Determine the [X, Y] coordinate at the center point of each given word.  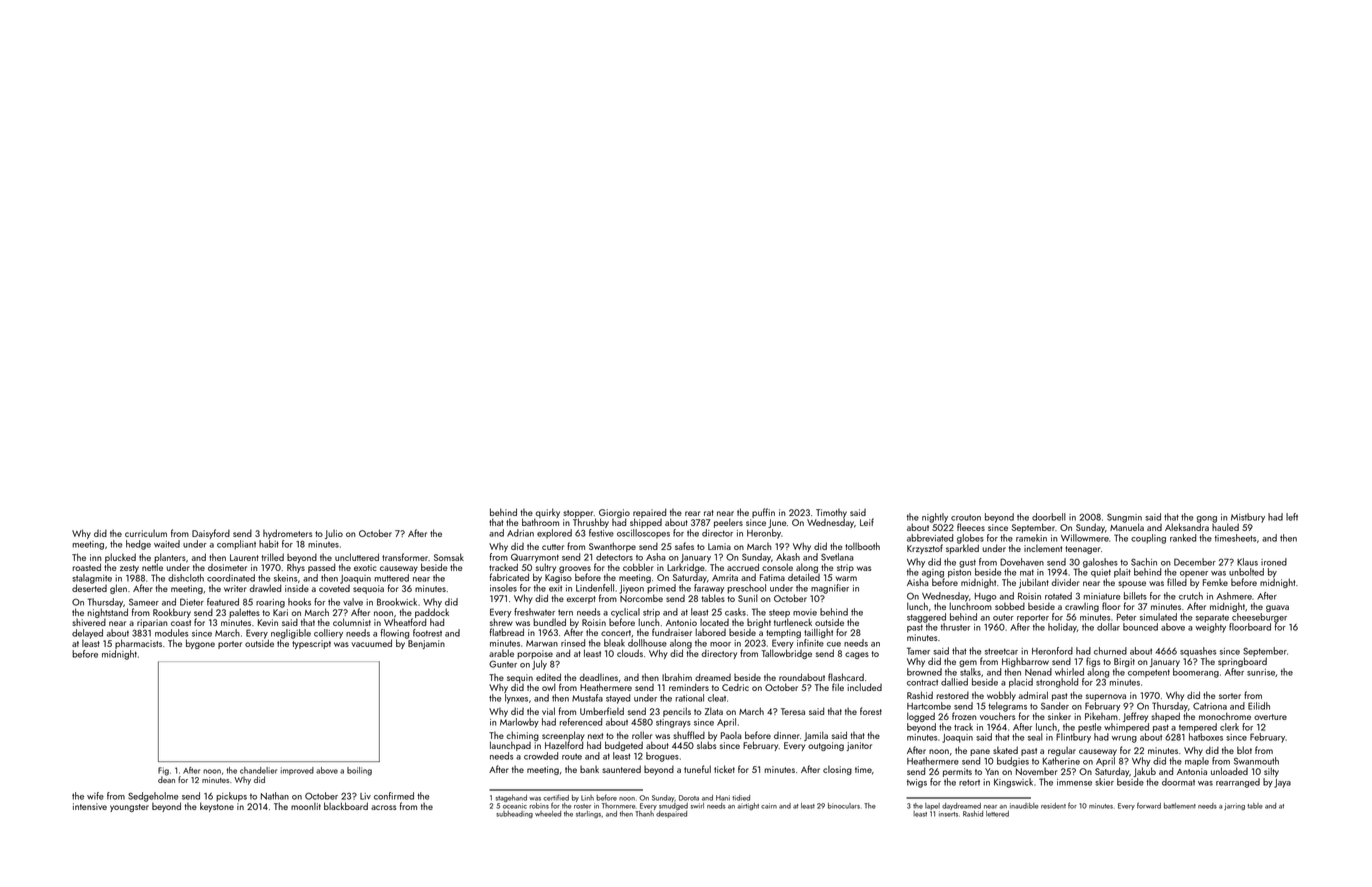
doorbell [1049, 517]
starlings [588, 814]
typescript [311, 644]
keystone [217, 807]
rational [689, 698]
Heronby [764, 534]
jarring [1234, 806]
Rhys [296, 568]
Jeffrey [1135, 717]
